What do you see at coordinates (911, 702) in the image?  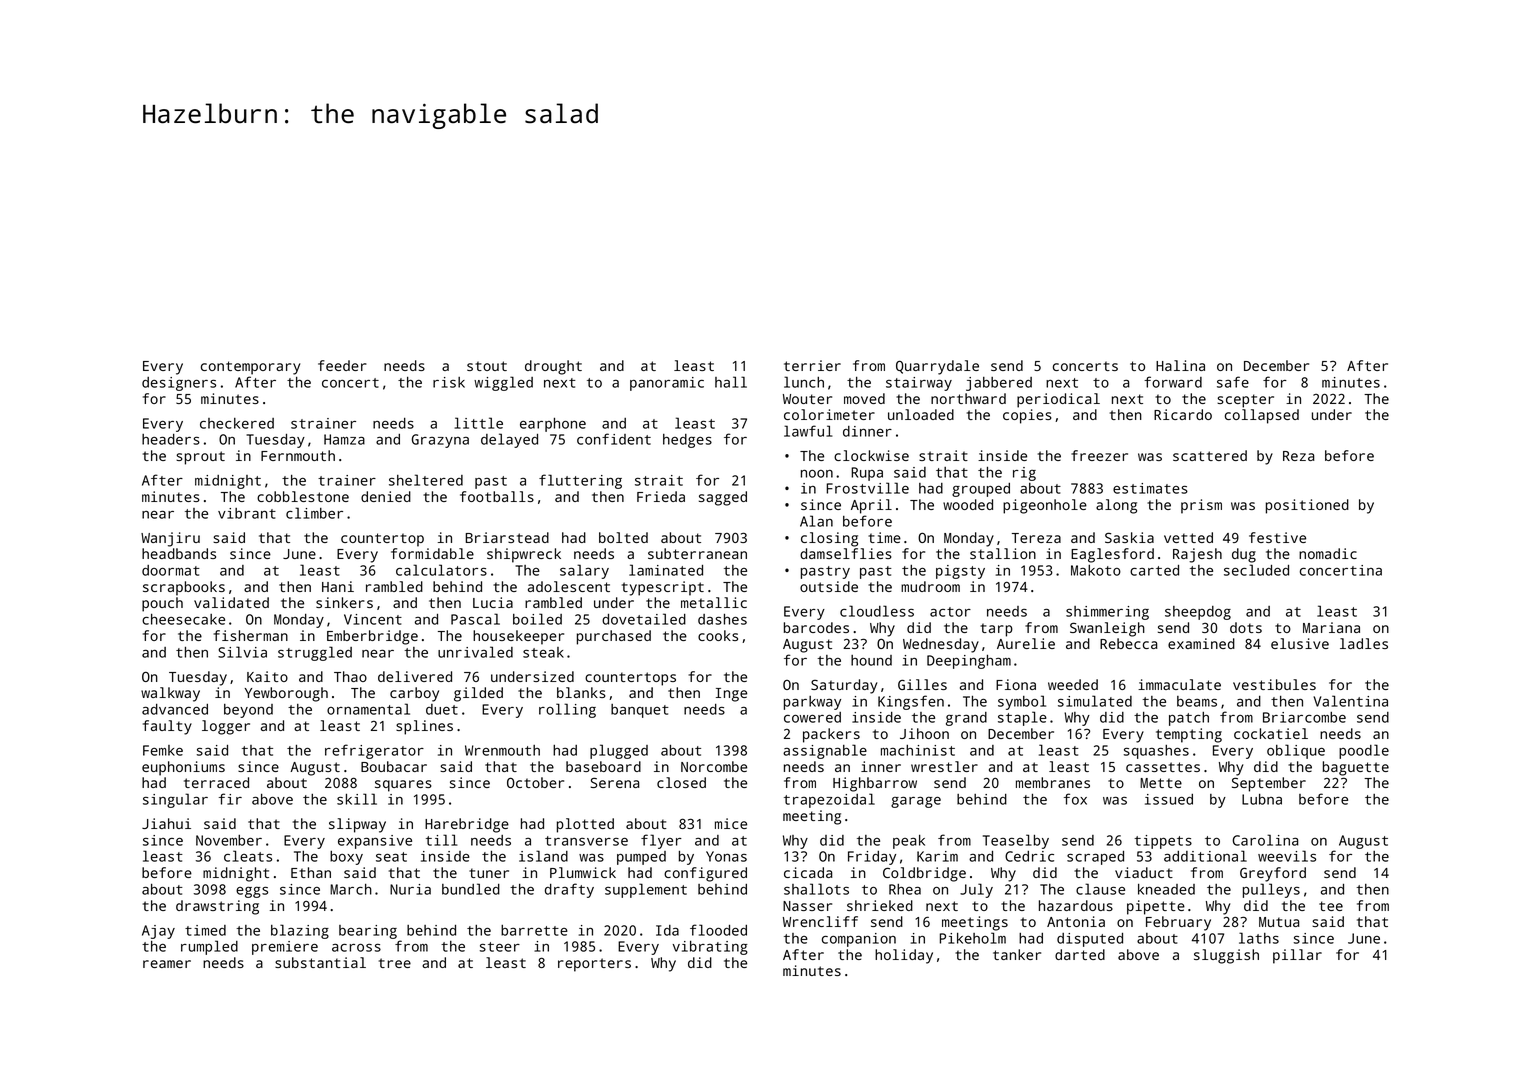 I see `Kingsfen` at bounding box center [911, 702].
